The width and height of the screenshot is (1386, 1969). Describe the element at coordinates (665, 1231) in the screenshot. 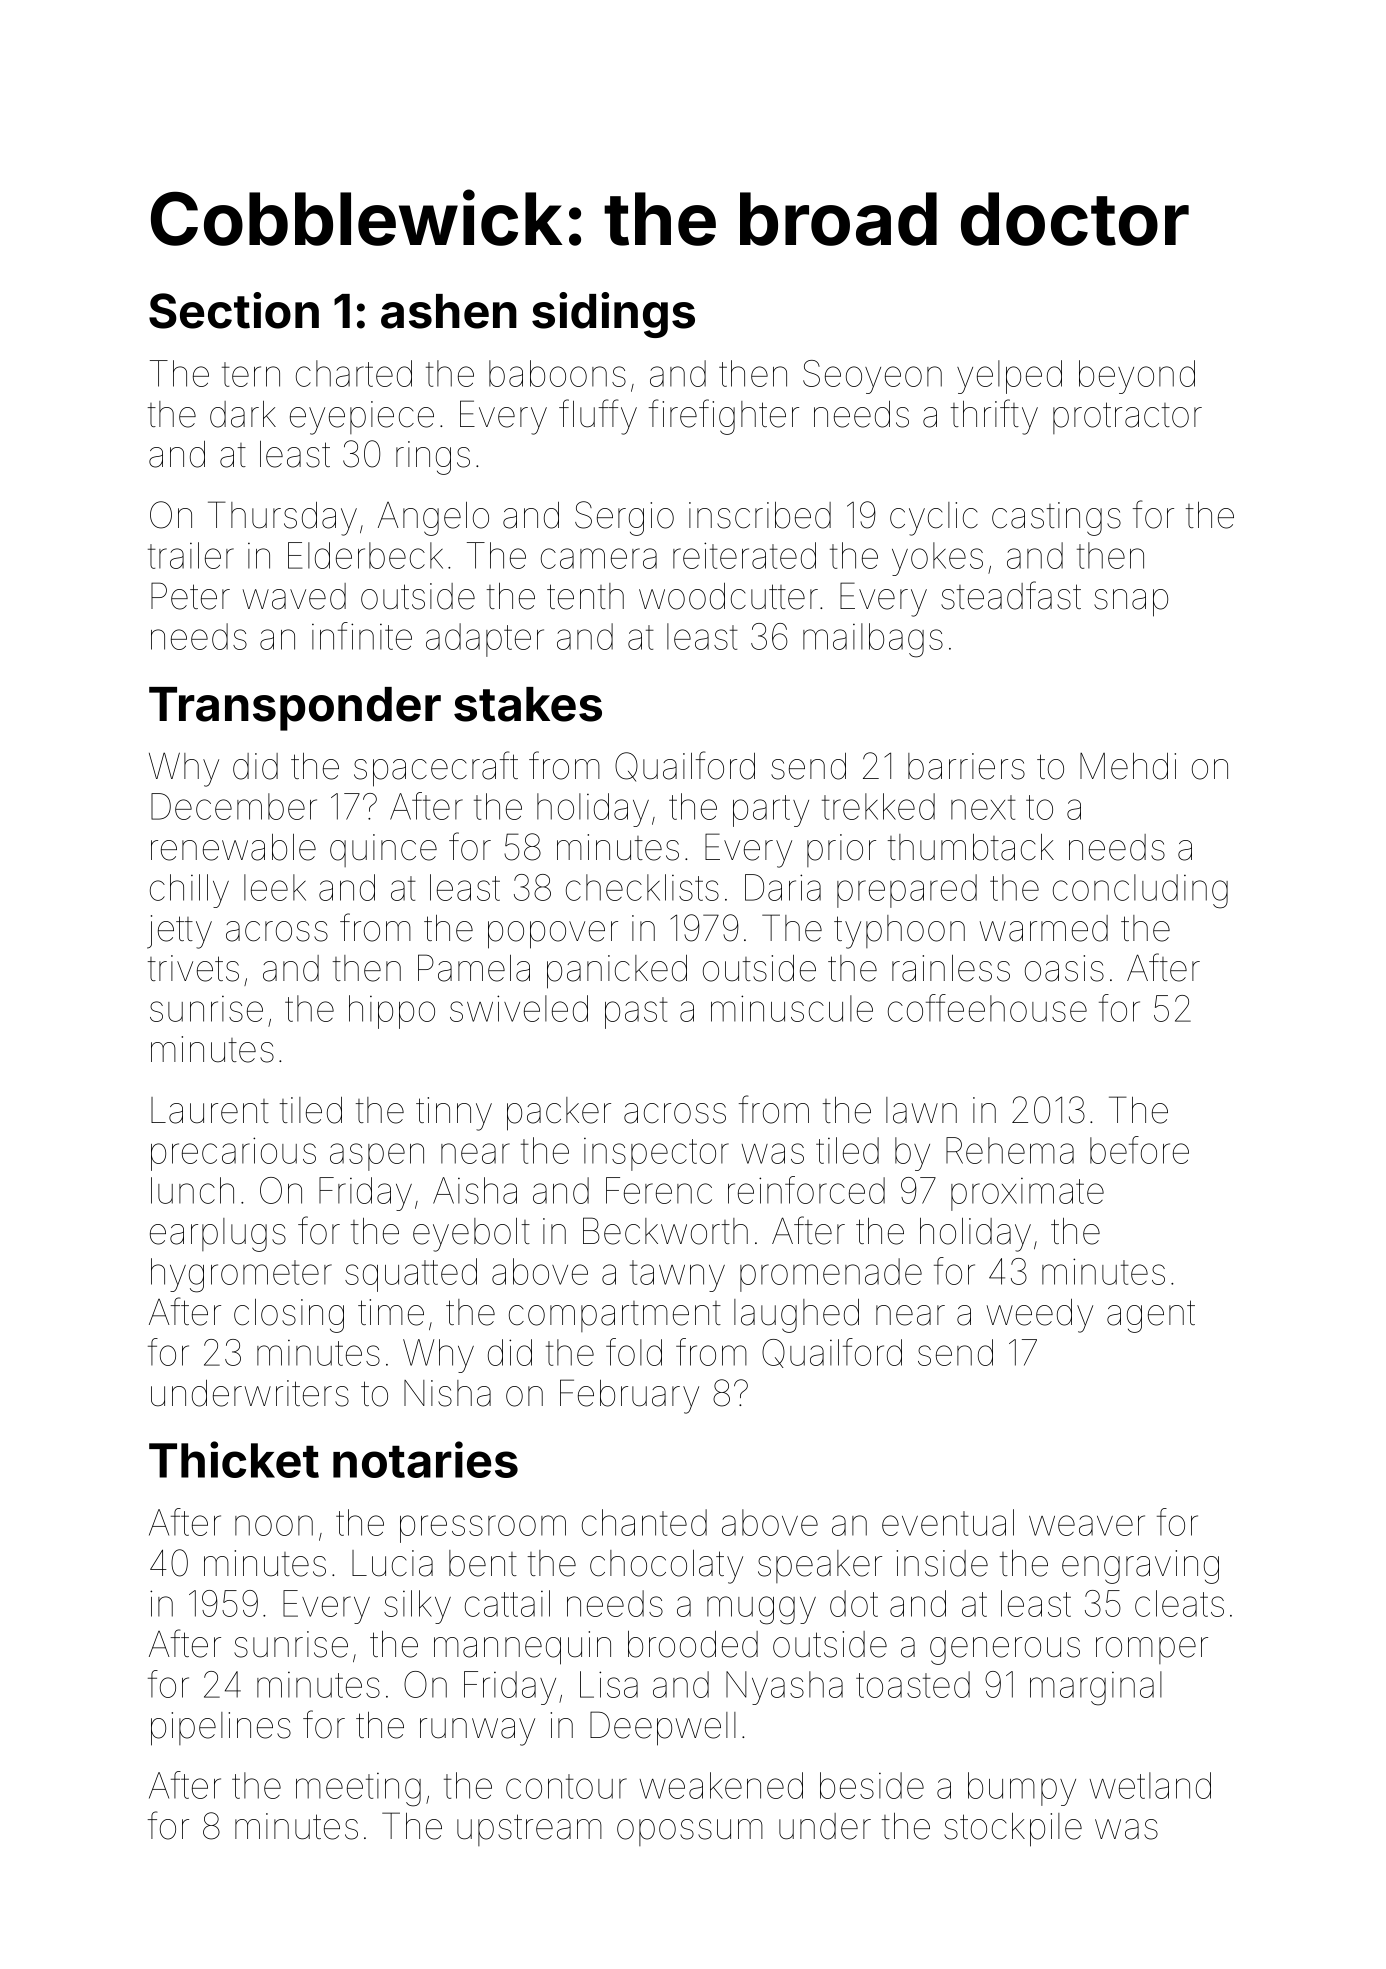

I see `Beckworth` at that location.
